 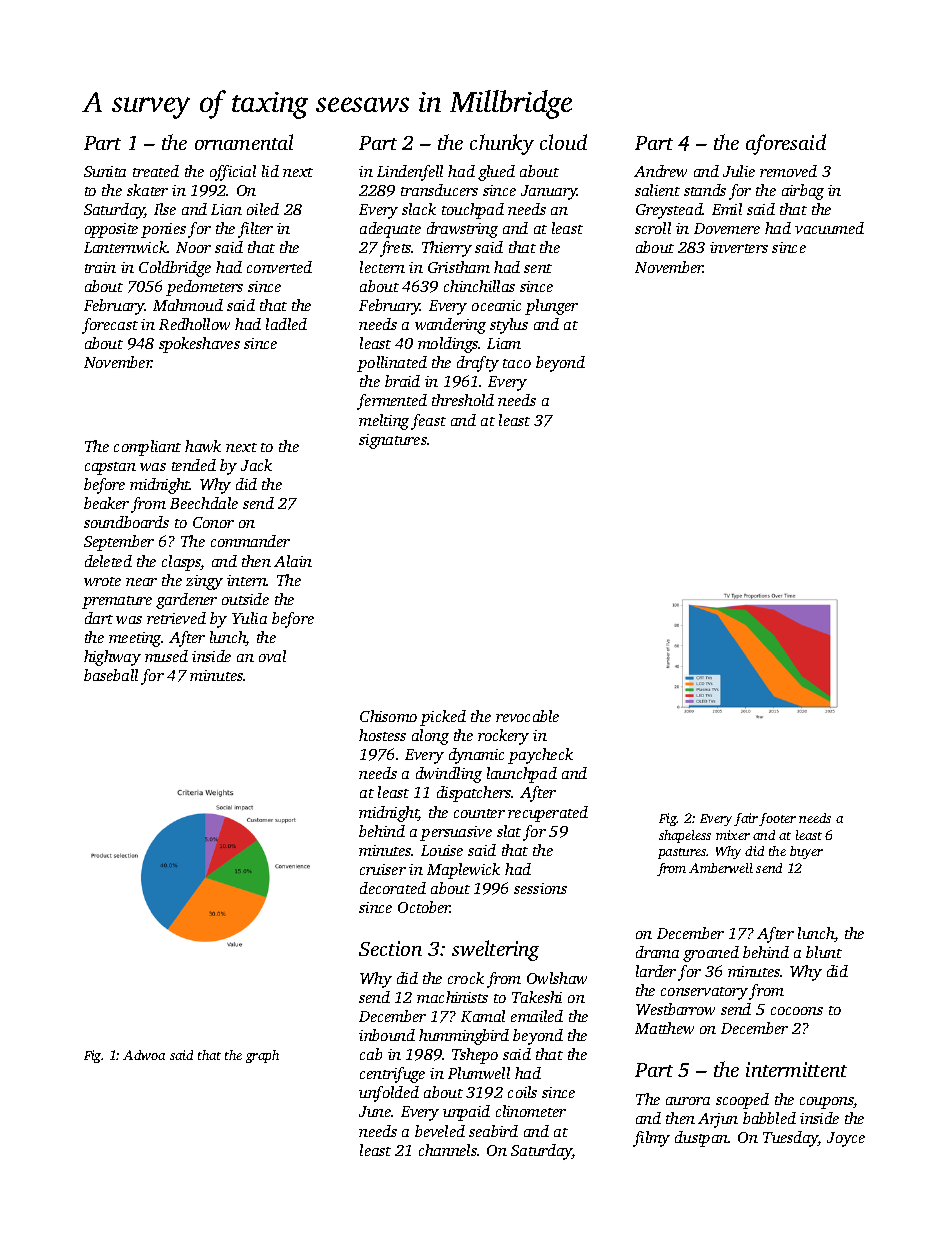 What do you see at coordinates (384, 422) in the page?
I see `melting` at bounding box center [384, 422].
